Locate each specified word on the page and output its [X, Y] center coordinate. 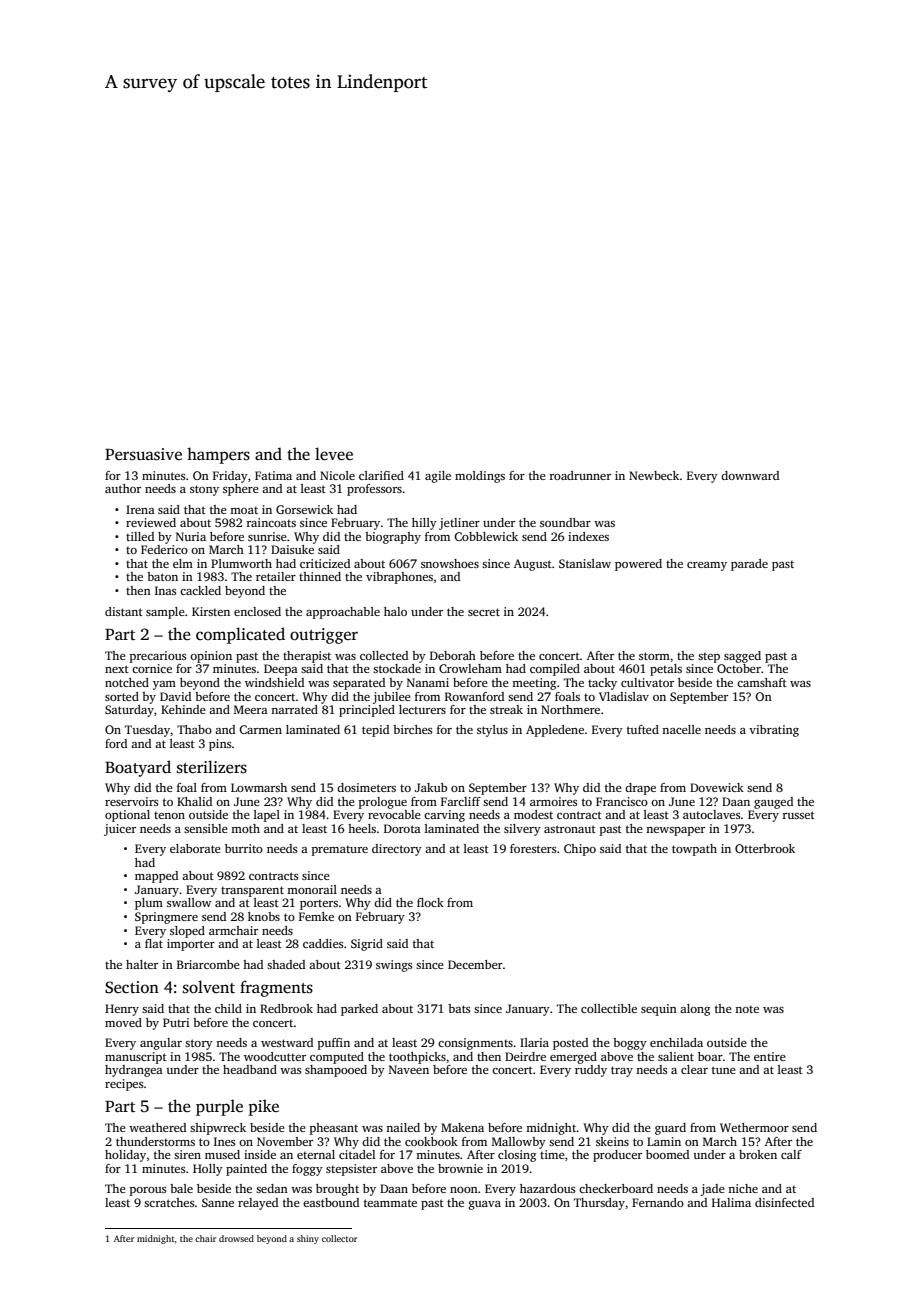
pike [264, 1107]
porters [319, 905]
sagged [742, 657]
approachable [343, 613]
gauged [773, 803]
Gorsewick [304, 509]
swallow [189, 902]
